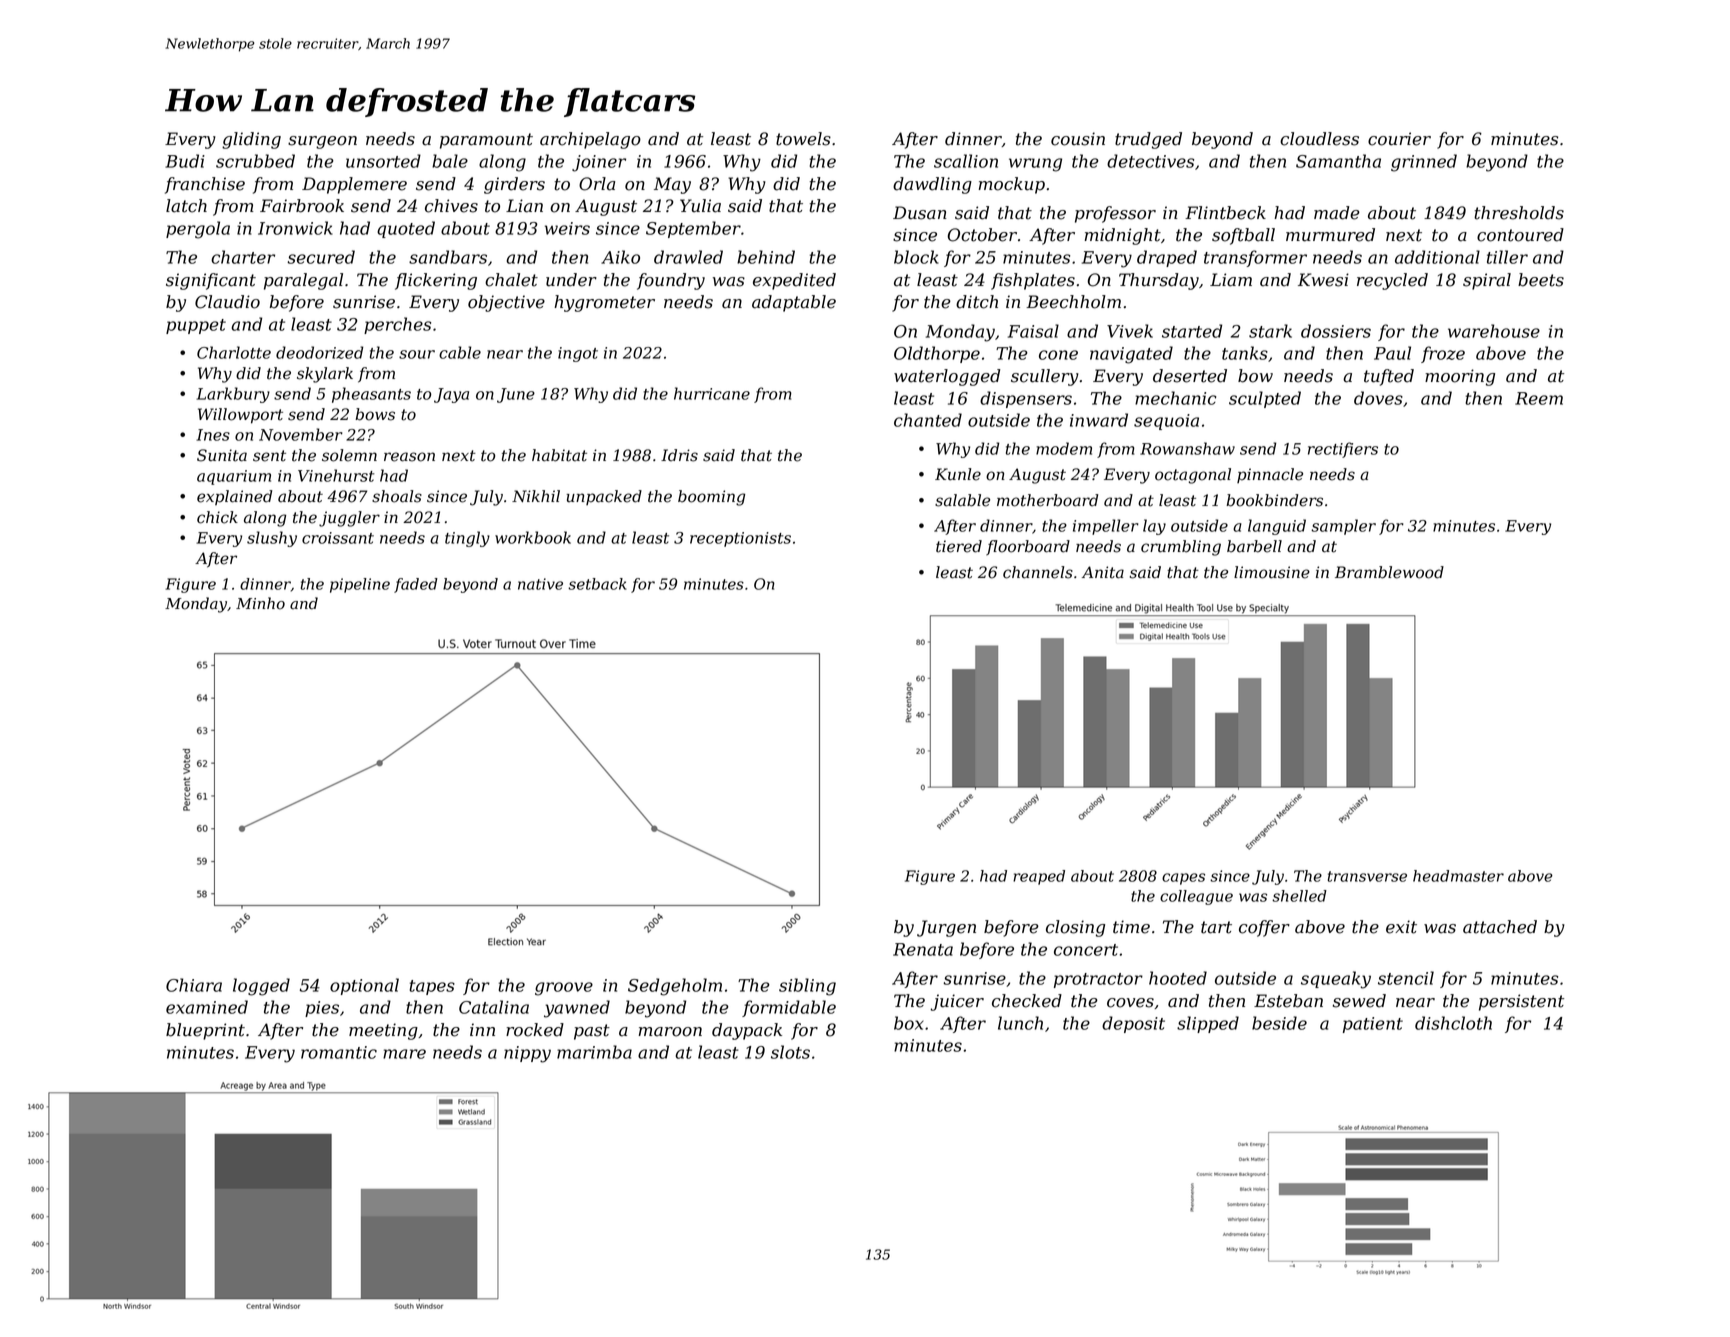 Image resolution: width=1730 pixels, height=1337 pixels. I want to click on colleague, so click(1196, 897).
